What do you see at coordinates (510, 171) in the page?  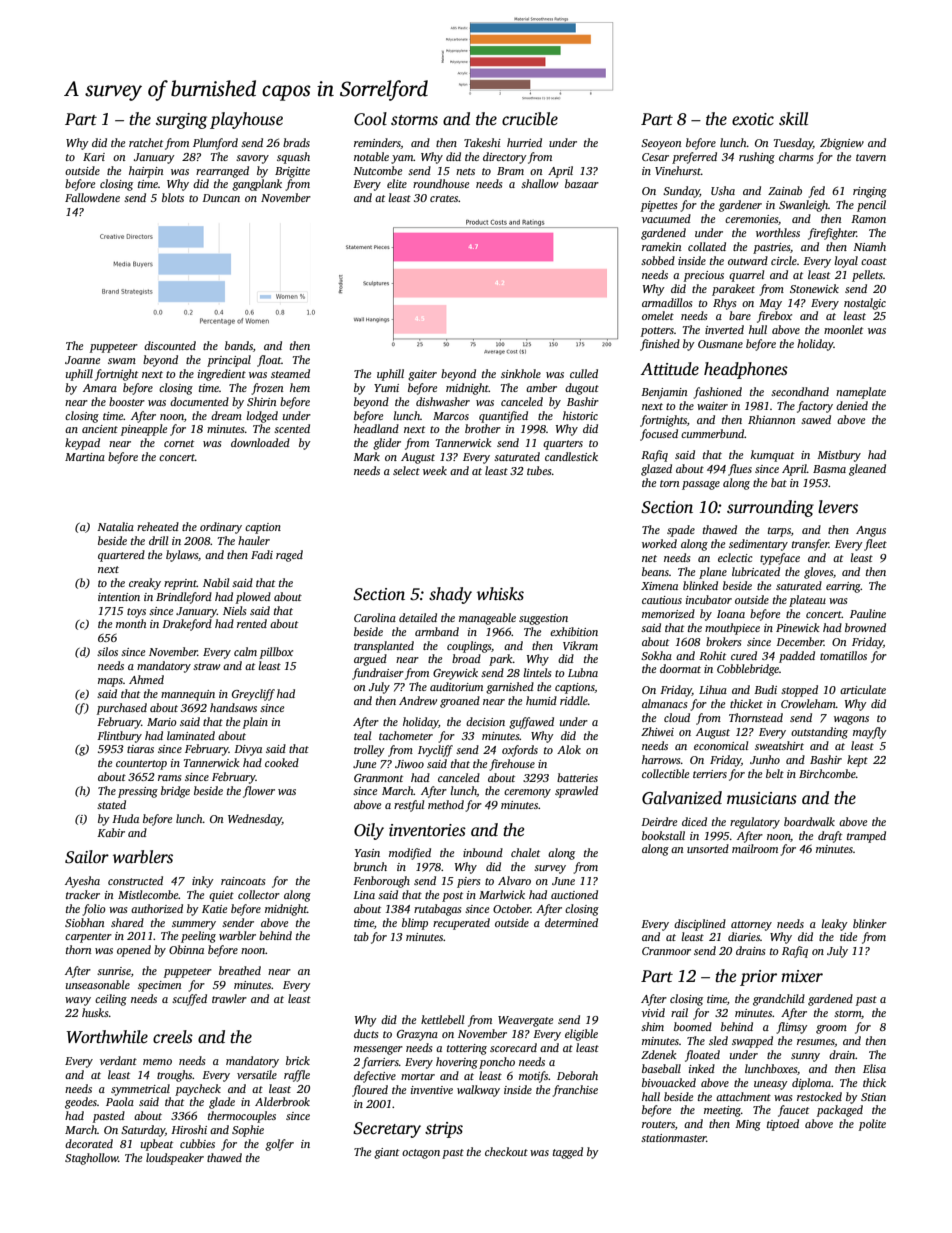 I see `Bram` at bounding box center [510, 171].
